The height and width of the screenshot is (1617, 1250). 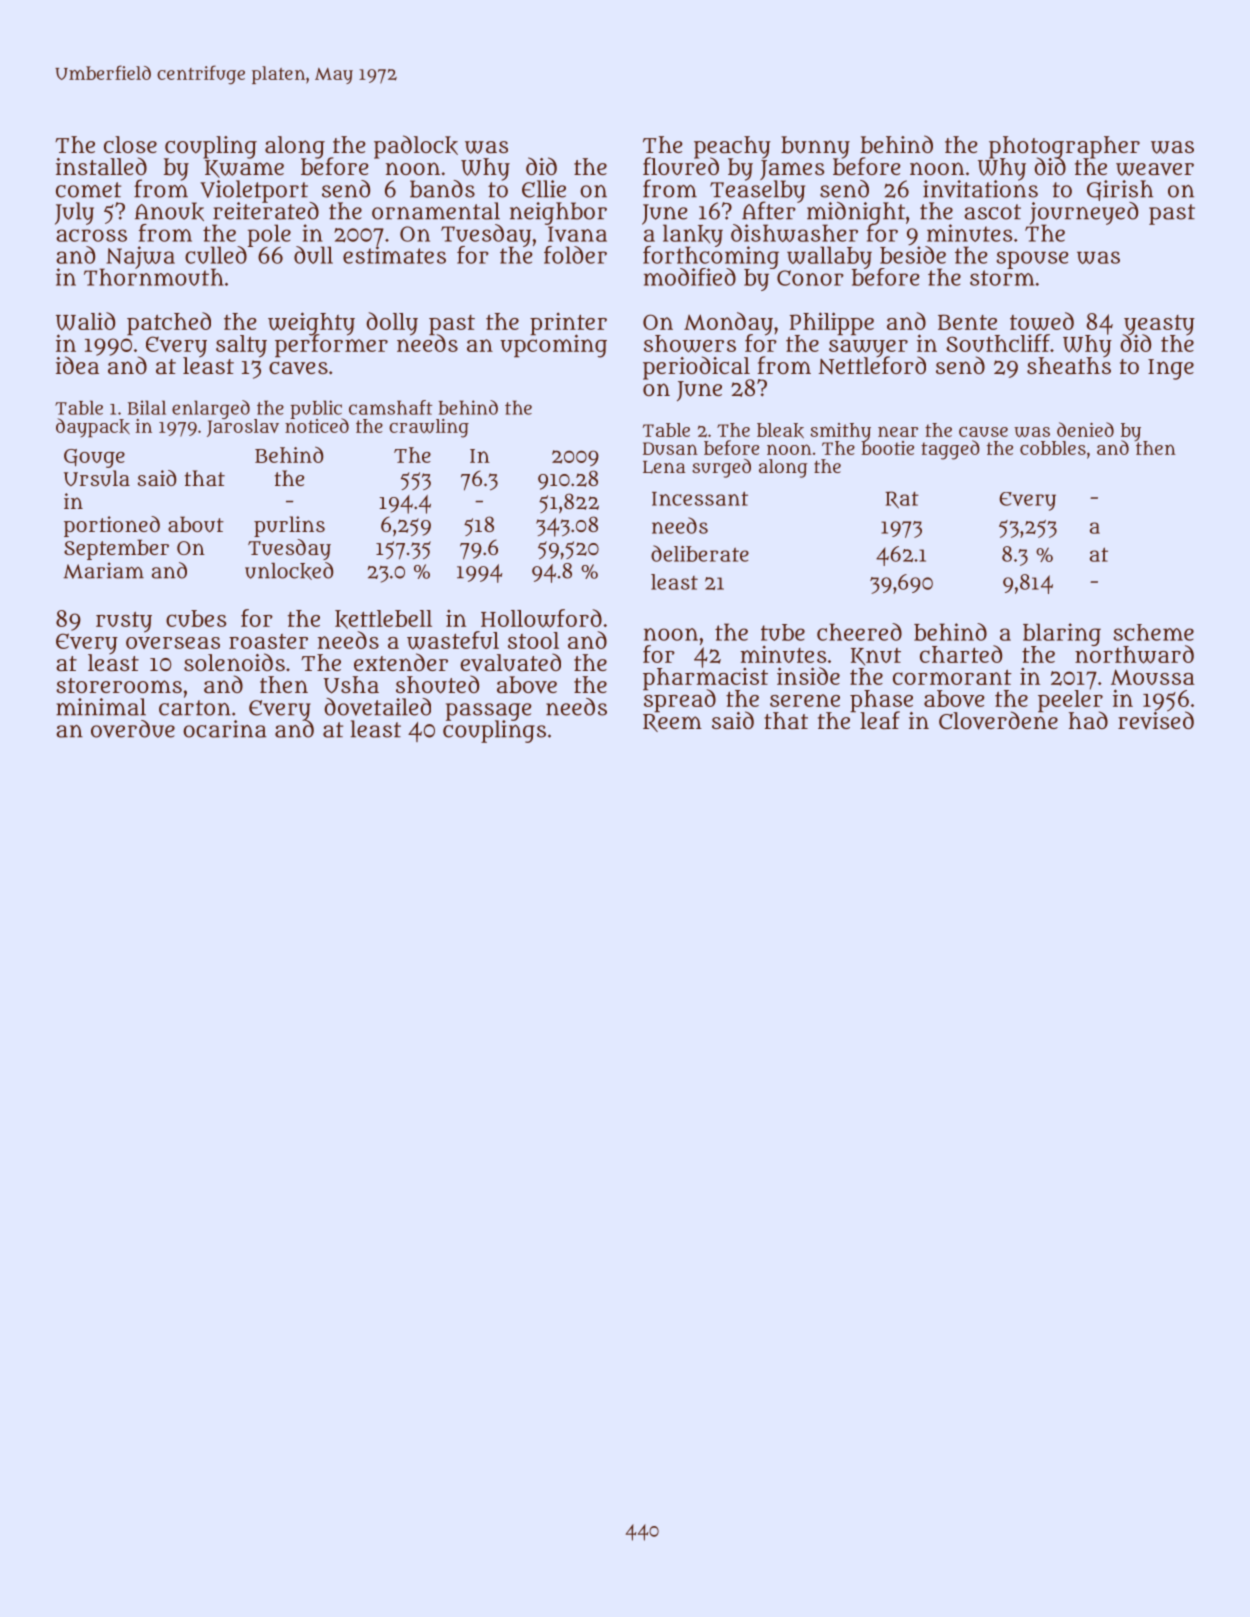 What do you see at coordinates (1064, 147) in the screenshot?
I see `photographer` at bounding box center [1064, 147].
